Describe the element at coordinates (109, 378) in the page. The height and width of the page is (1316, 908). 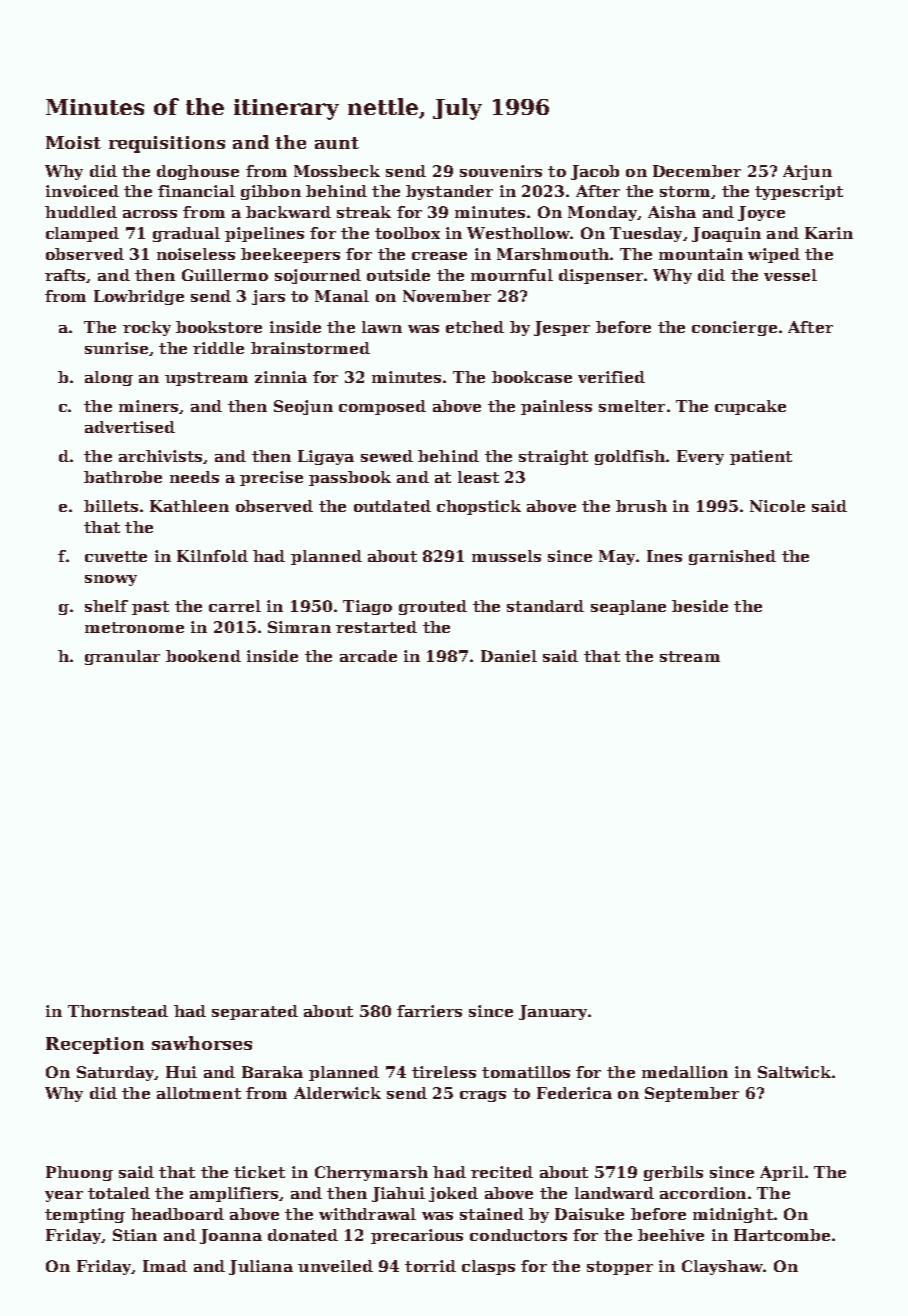
I see `along` at that location.
